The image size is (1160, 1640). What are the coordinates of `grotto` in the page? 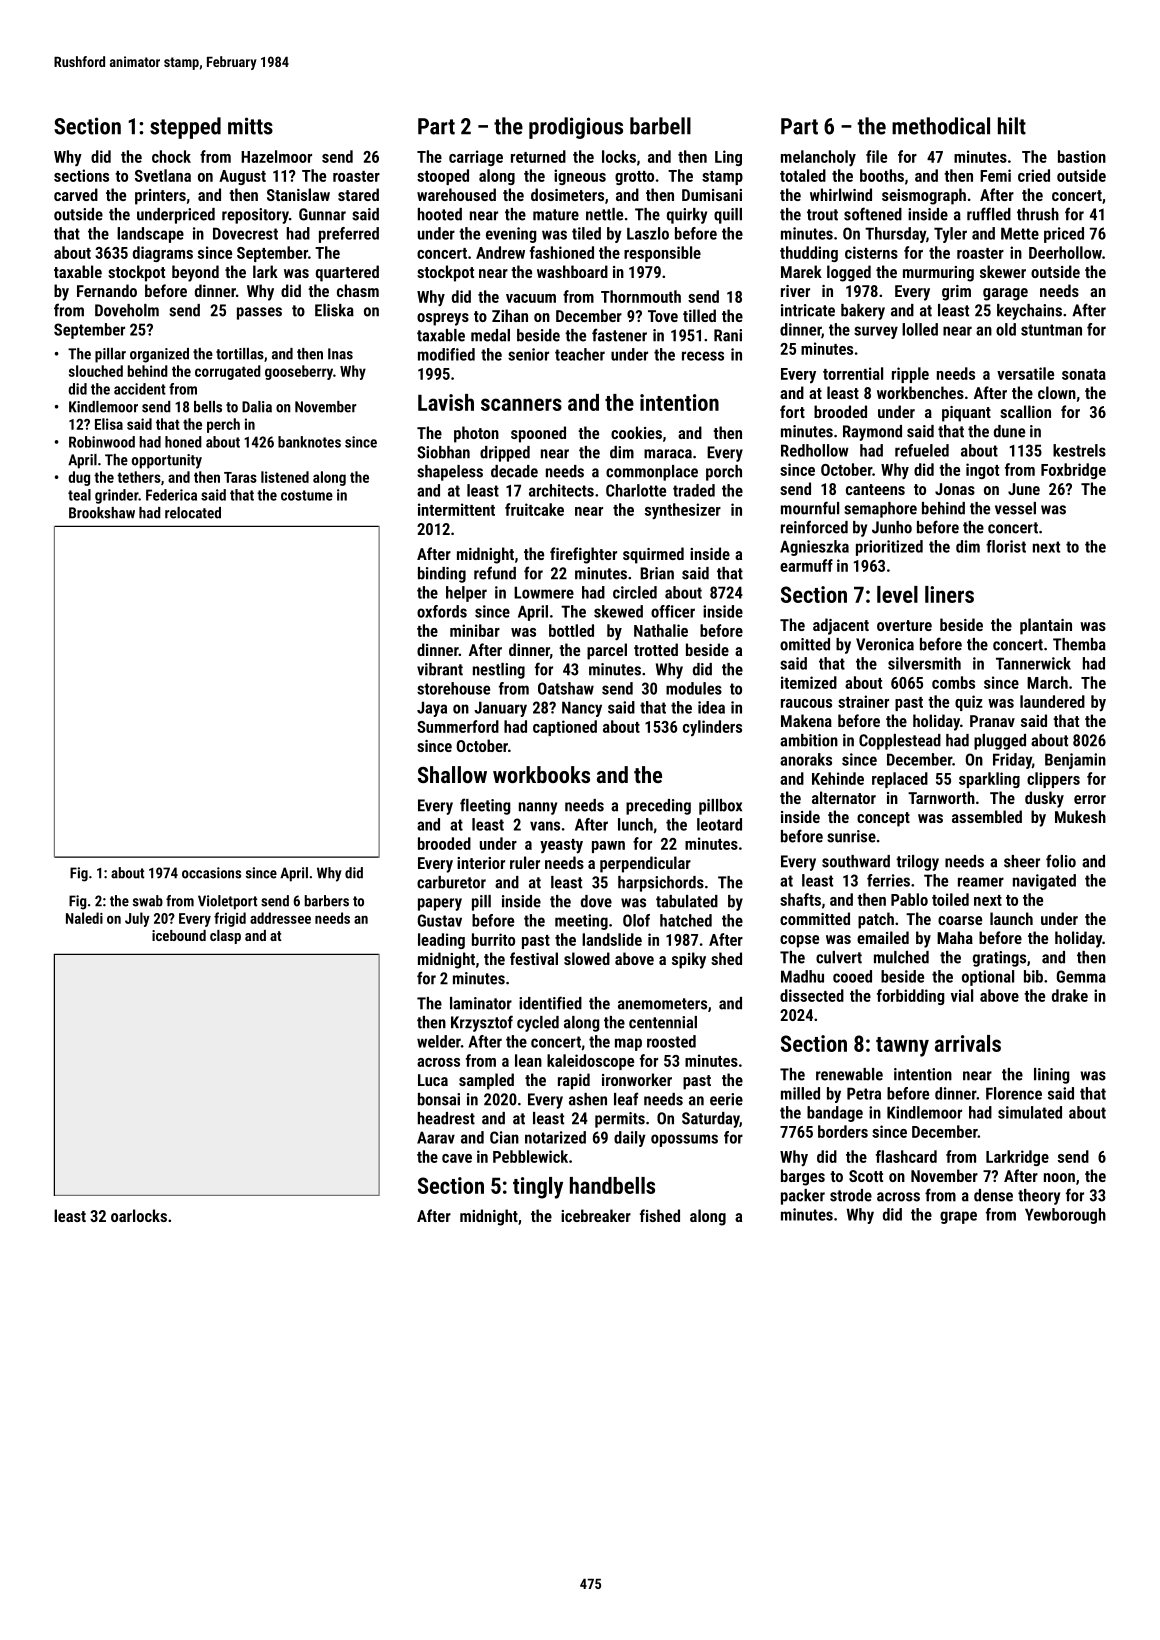 It's located at (634, 178).
